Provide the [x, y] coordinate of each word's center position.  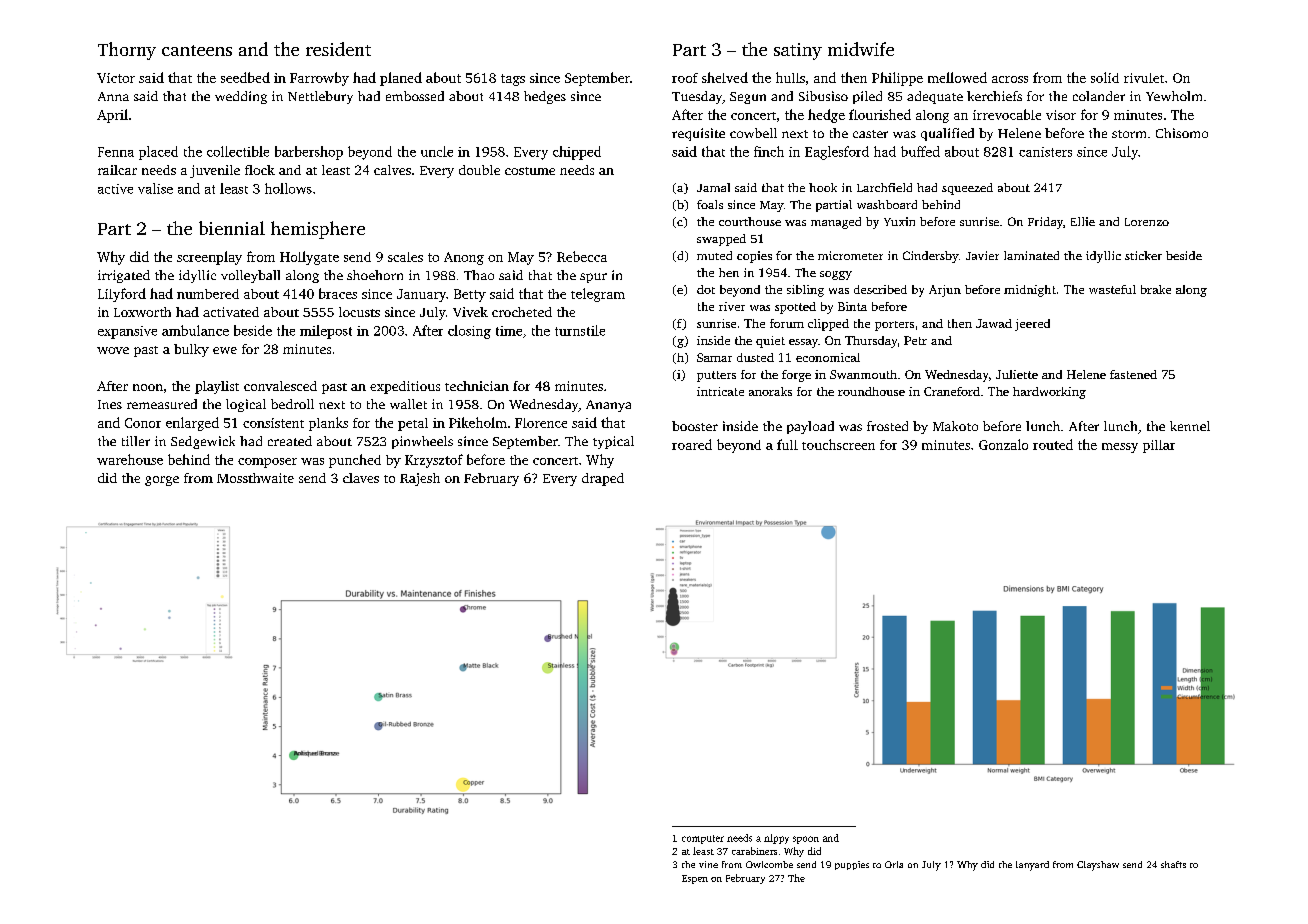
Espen [695, 879]
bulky [191, 350]
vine [708, 864]
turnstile [580, 330]
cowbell [753, 133]
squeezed [967, 189]
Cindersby [931, 257]
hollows [288, 188]
